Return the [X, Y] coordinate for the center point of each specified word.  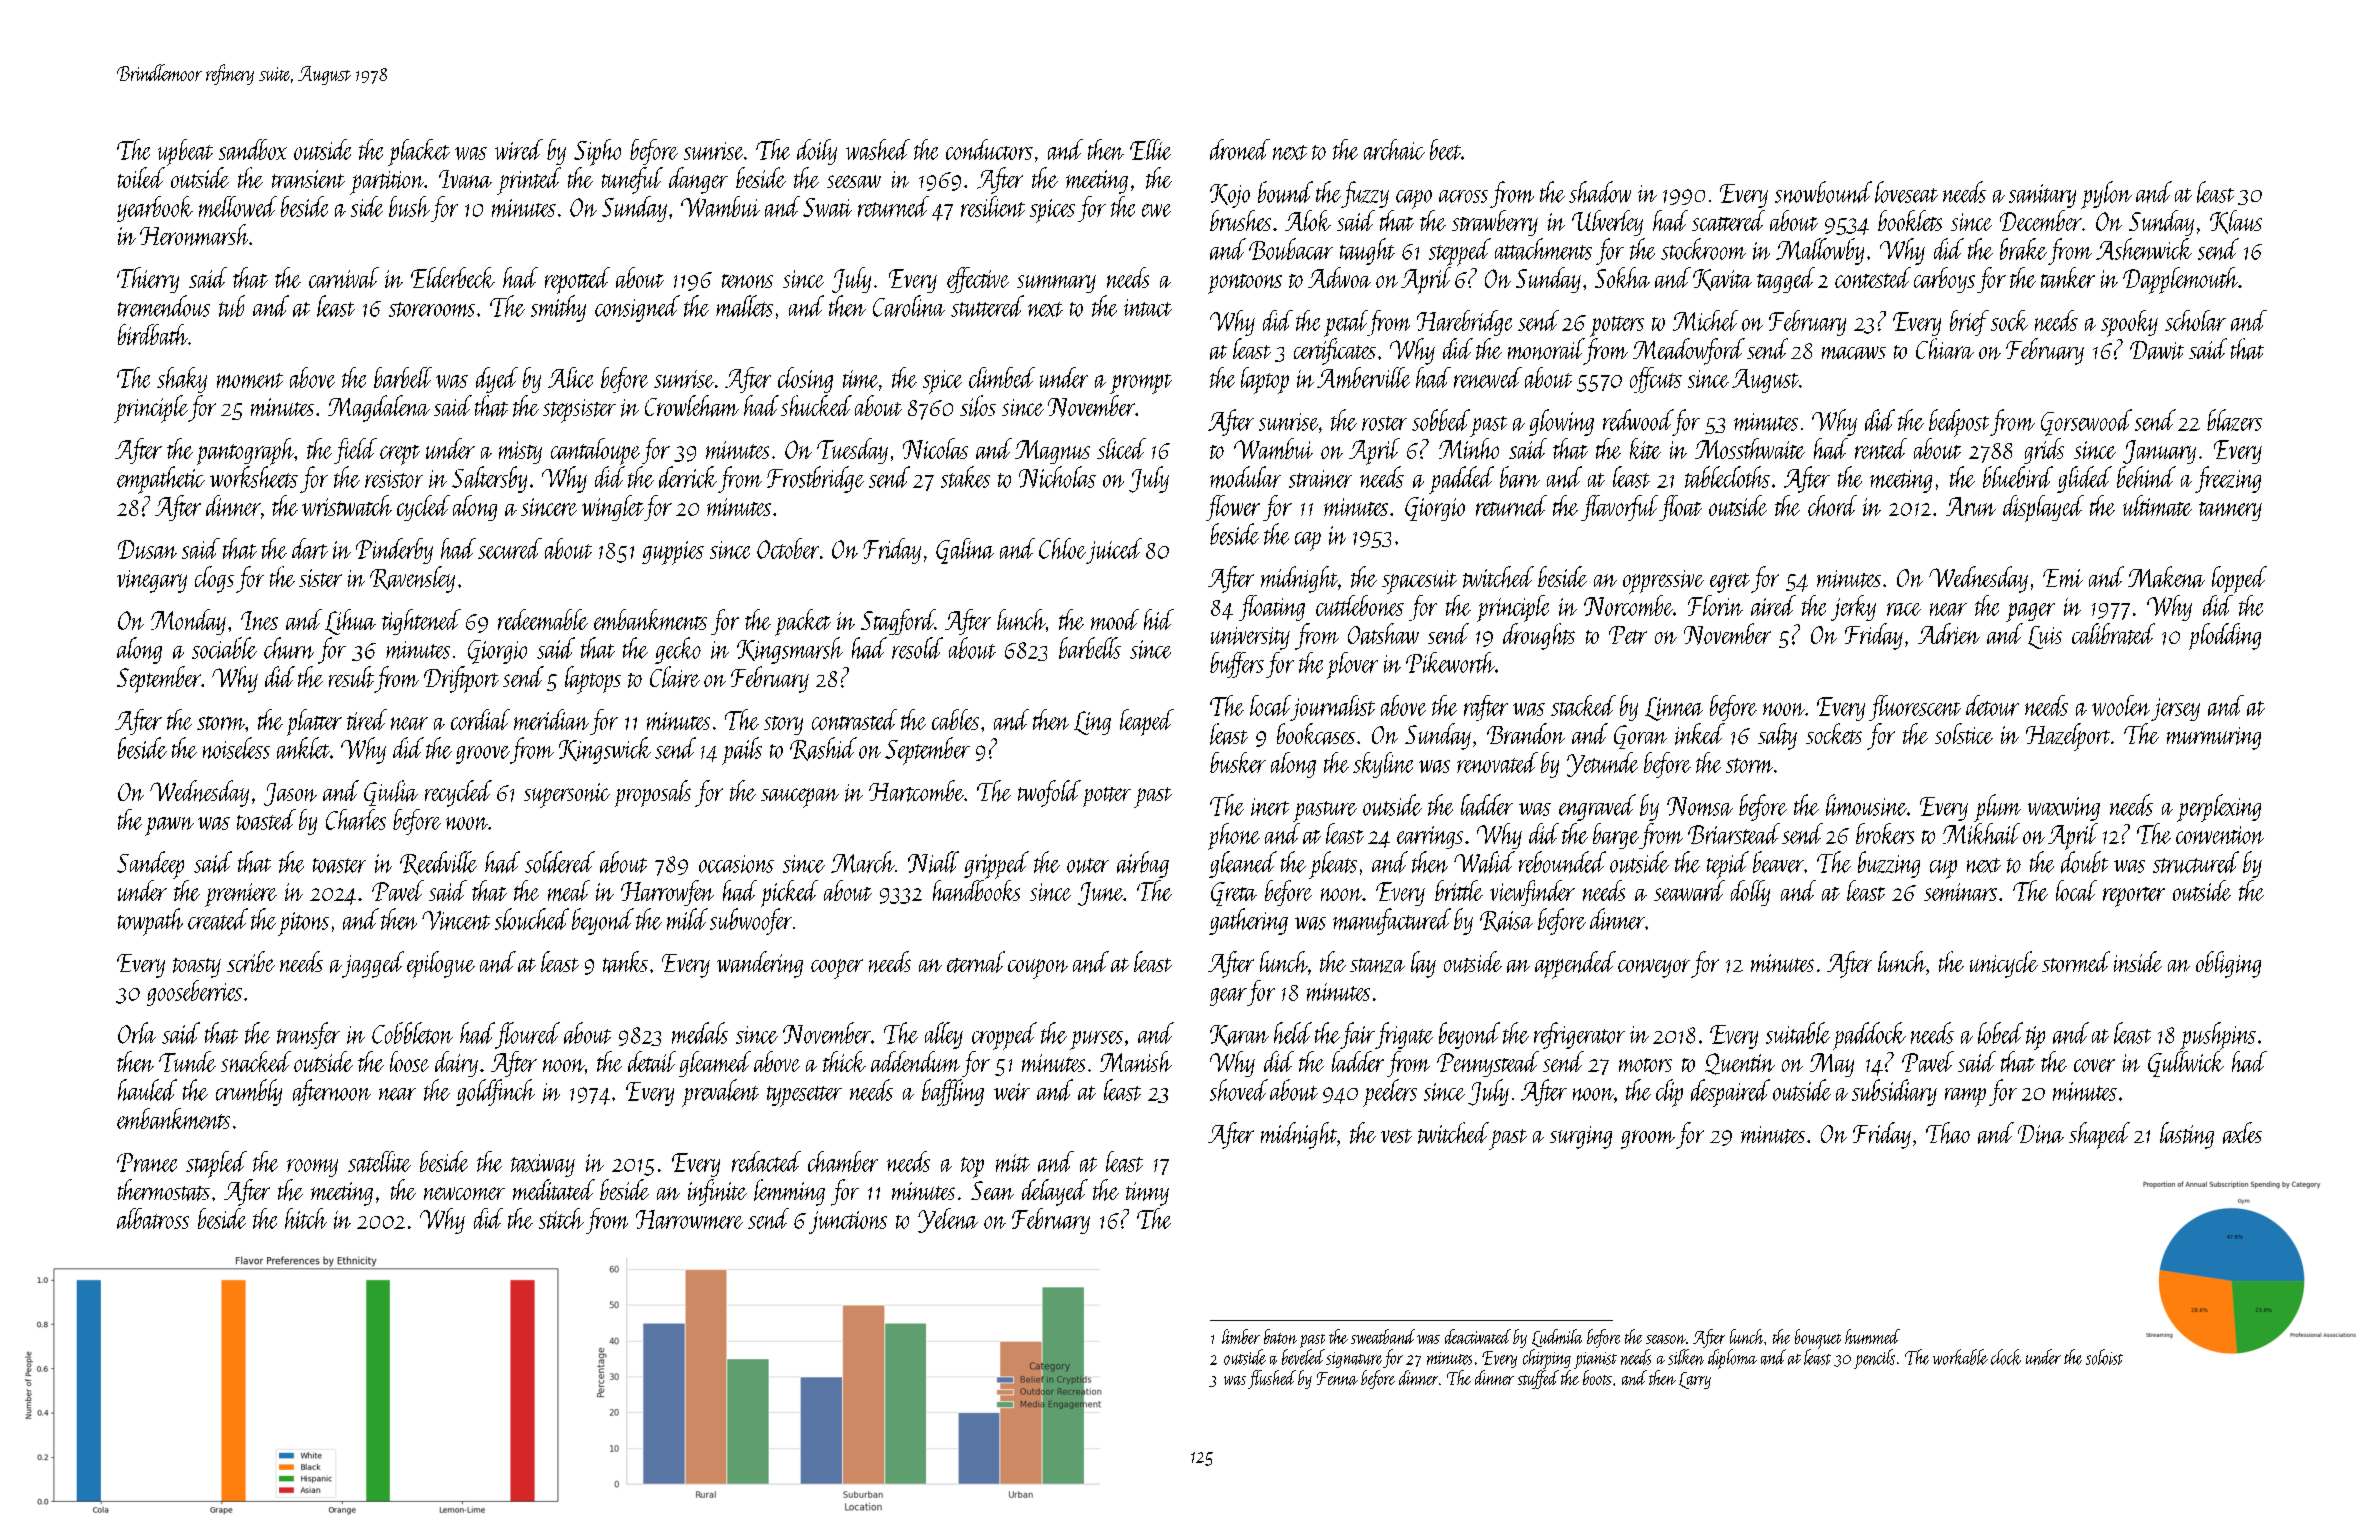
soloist [2104, 1357]
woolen [2121, 705]
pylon [2106, 195]
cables [955, 719]
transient [308, 179]
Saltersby [489, 479]
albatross [153, 1218]
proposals [653, 793]
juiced [1114, 551]
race [1904, 609]
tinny [1147, 1194]
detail [652, 1061]
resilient [993, 206]
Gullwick [2186, 1064]
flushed [1272, 1379]
